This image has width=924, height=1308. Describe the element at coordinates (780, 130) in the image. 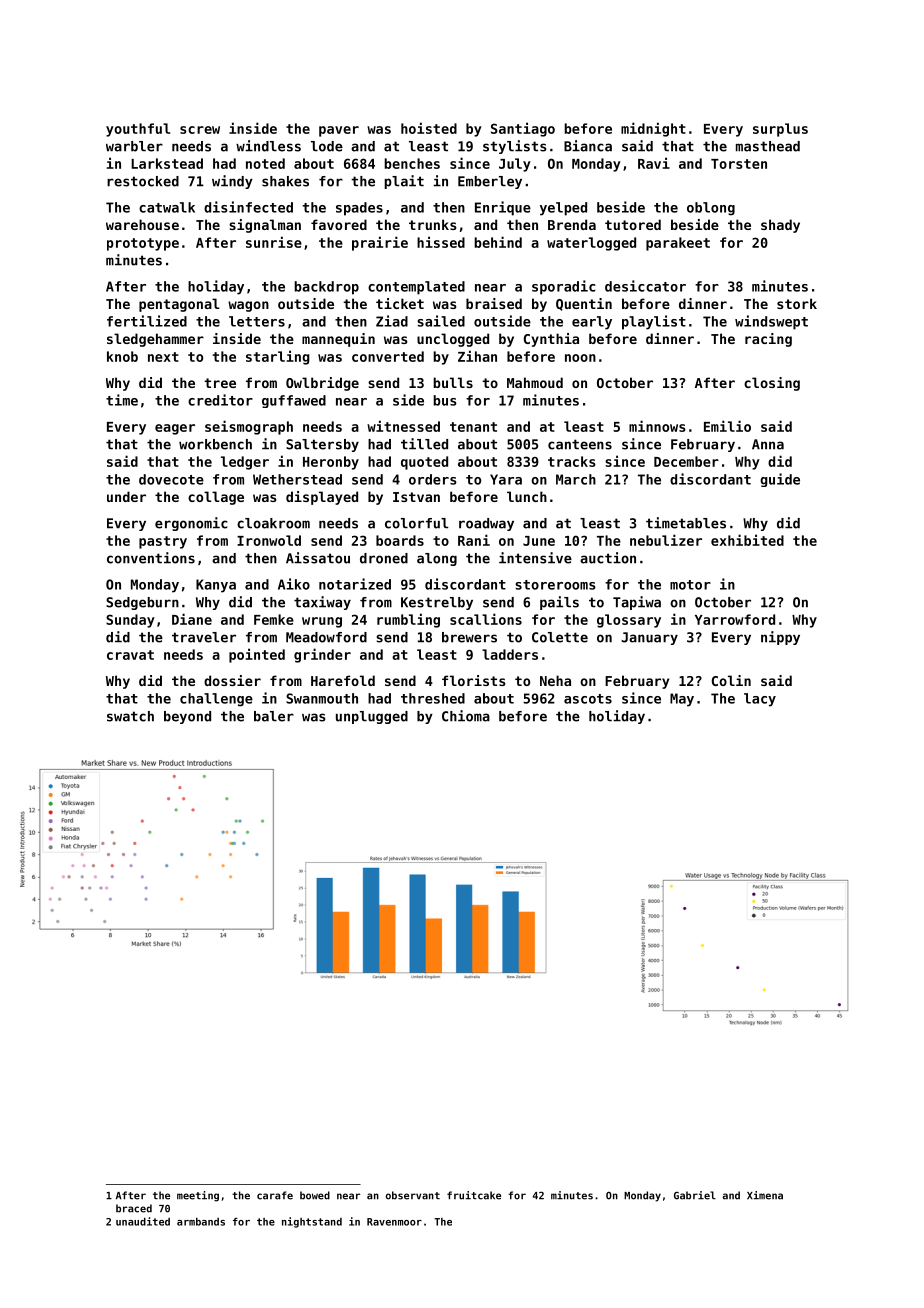

I see `surplus` at that location.
